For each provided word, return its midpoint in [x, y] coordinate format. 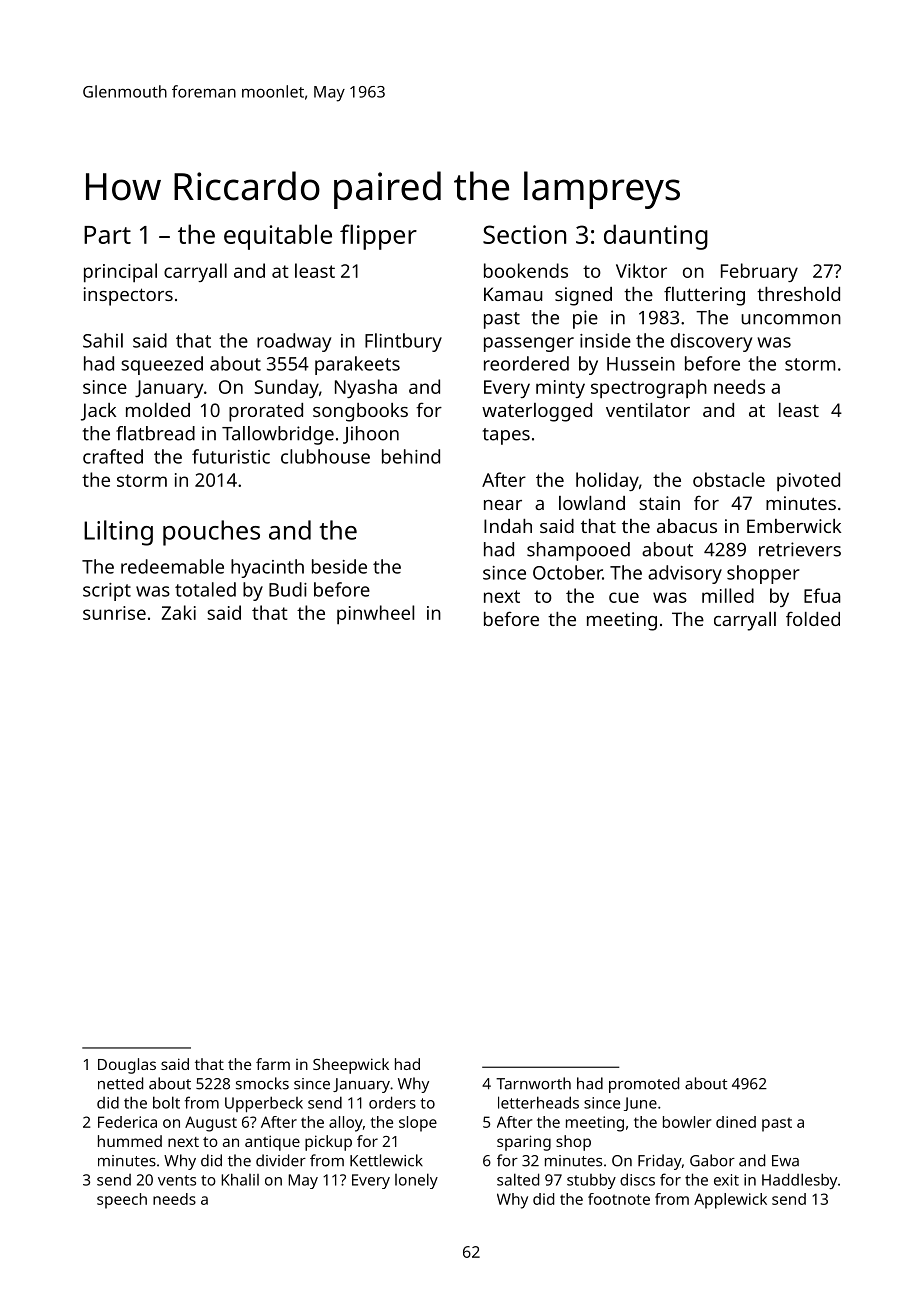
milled [728, 595]
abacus [687, 526]
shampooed [578, 551]
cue [624, 597]
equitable [278, 237]
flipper [378, 237]
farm [273, 1064]
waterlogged [537, 412]
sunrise [114, 613]
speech [122, 1201]
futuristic [231, 456]
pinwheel [375, 614]
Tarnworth [533, 1083]
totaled [205, 589]
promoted [644, 1085]
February [759, 272]
